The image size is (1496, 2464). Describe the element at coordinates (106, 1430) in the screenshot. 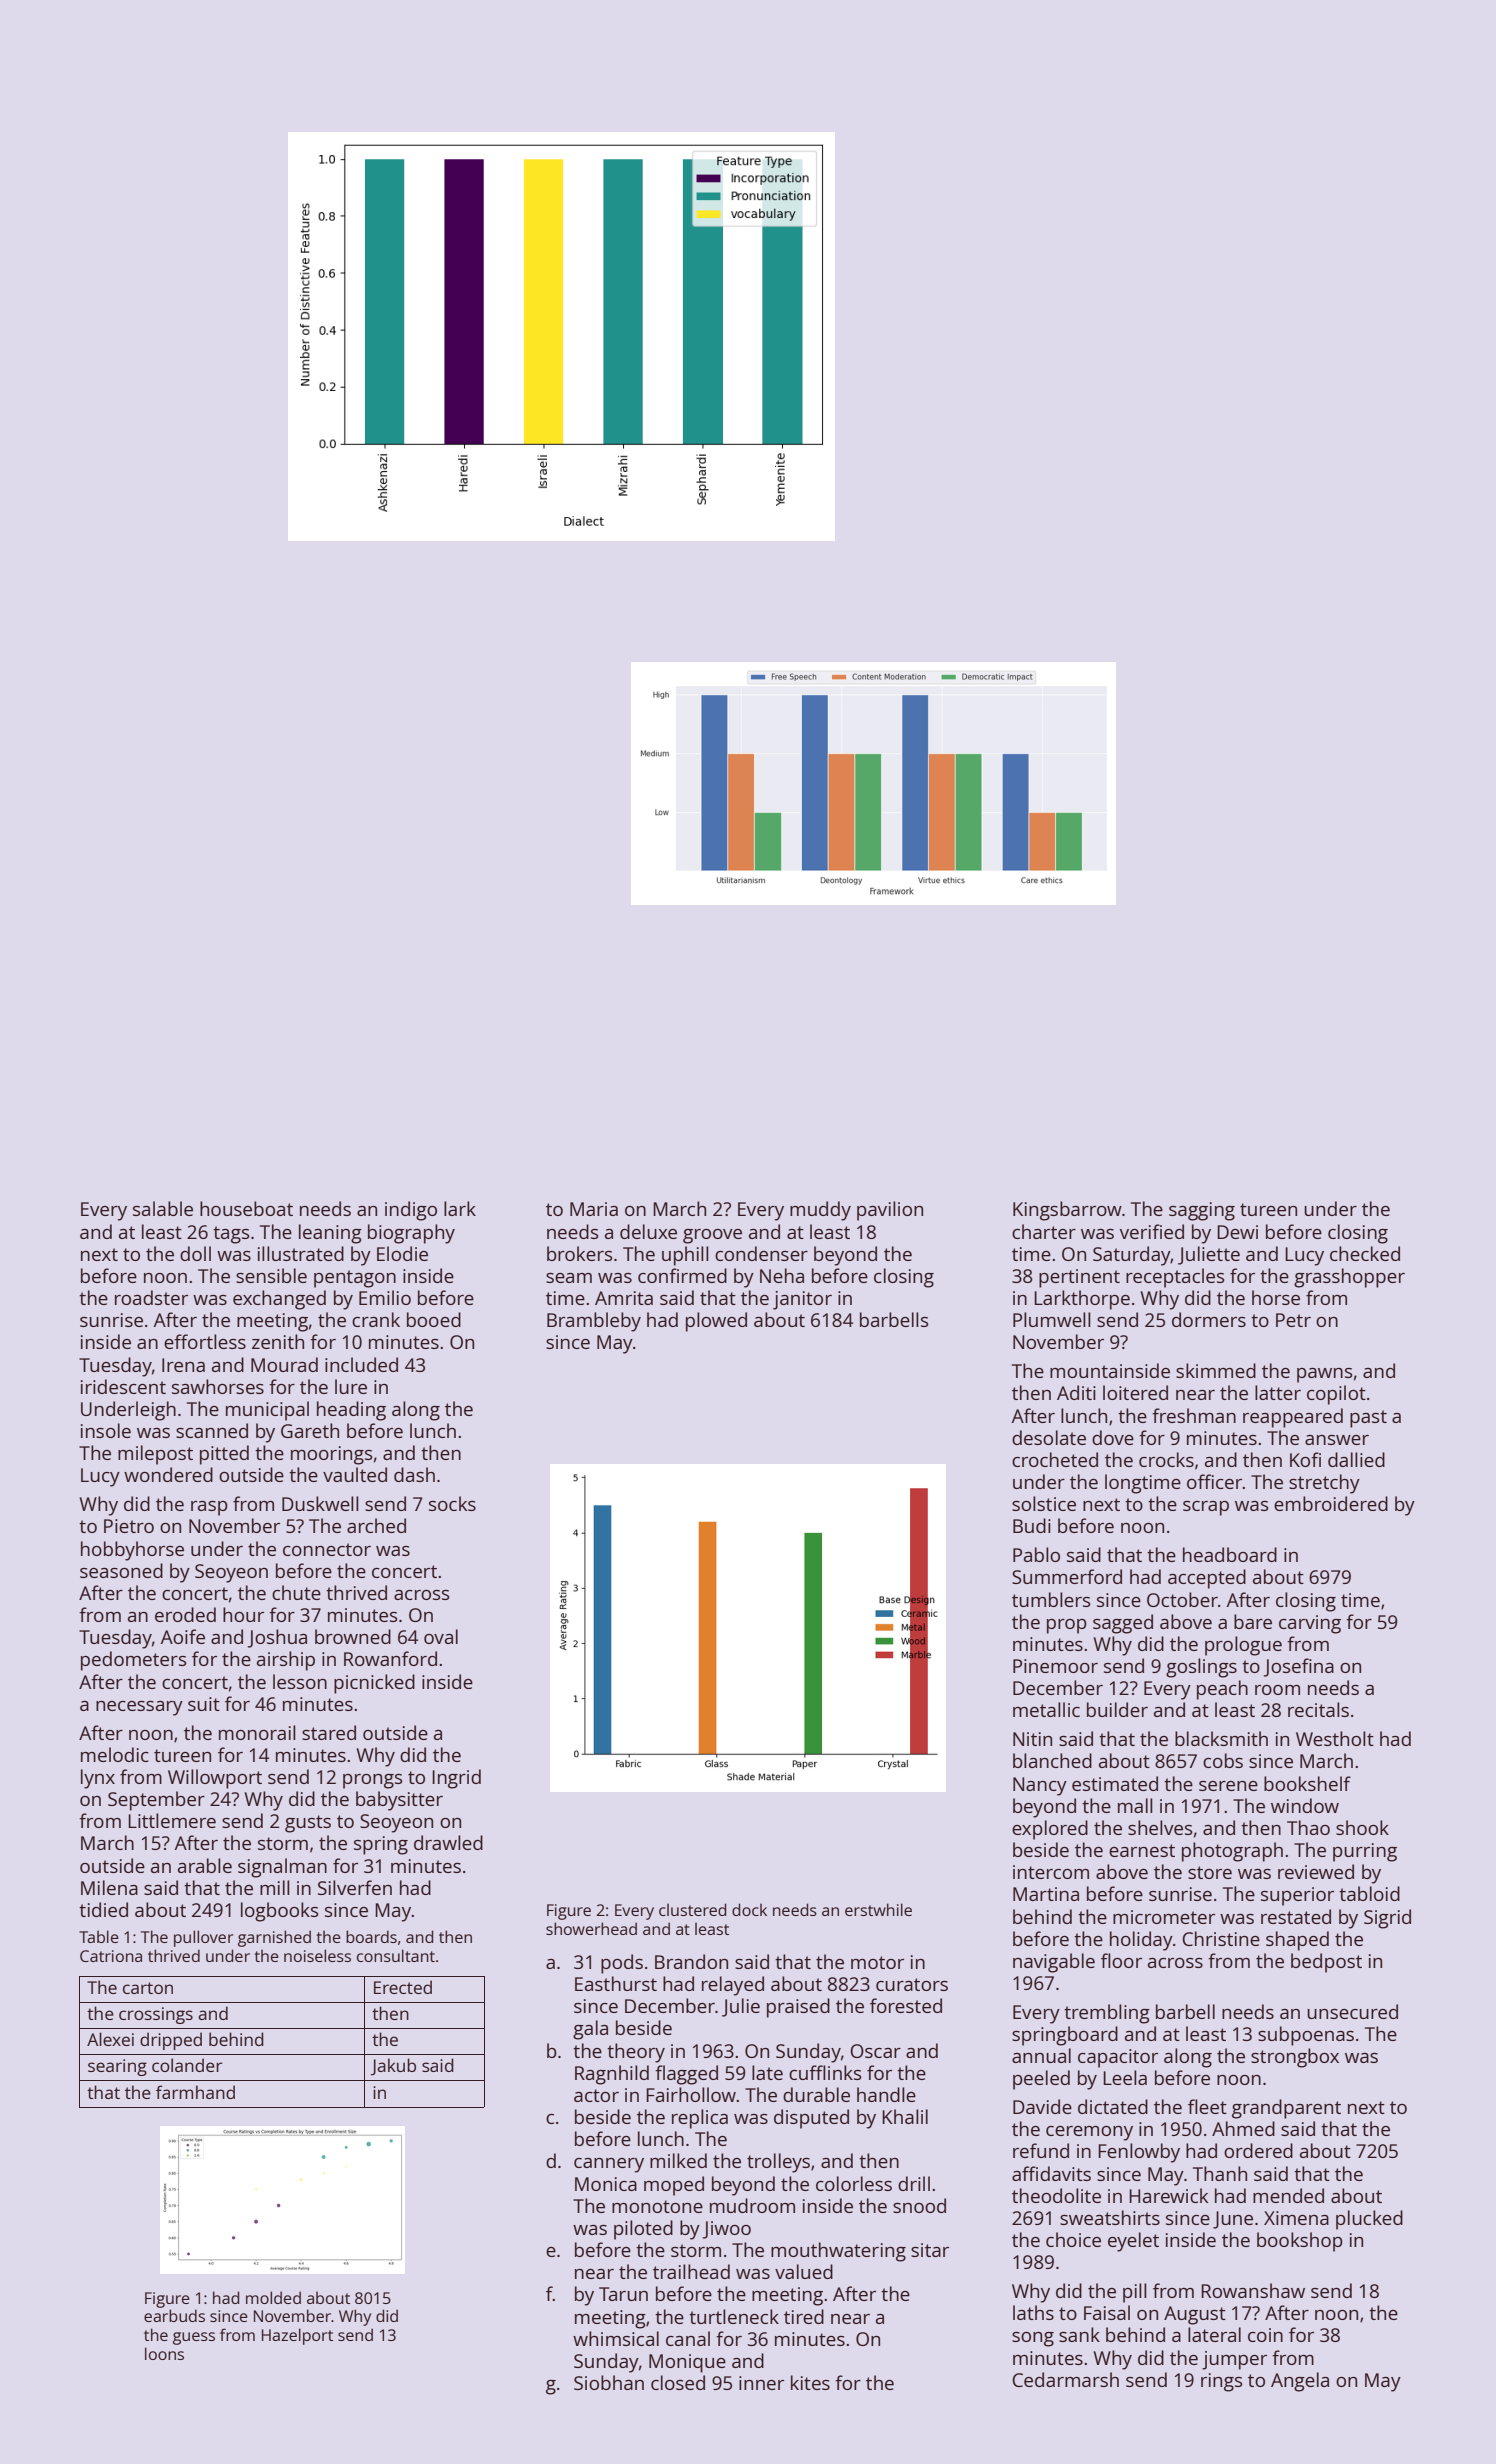

I see `insole` at that location.
